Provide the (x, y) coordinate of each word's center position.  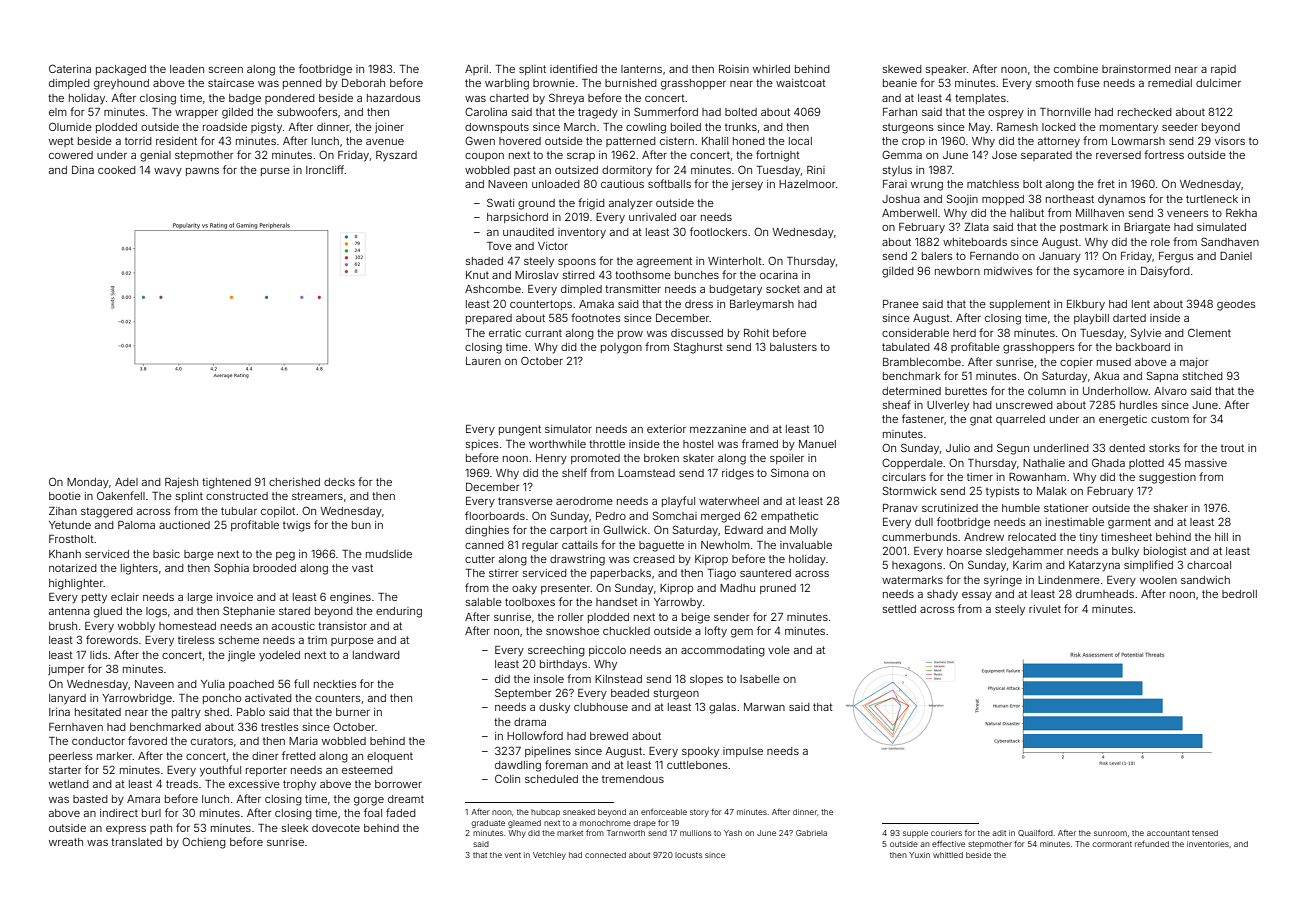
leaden (187, 69)
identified (573, 68)
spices (482, 445)
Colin (507, 778)
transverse (525, 501)
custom (1170, 419)
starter (65, 770)
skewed (902, 69)
